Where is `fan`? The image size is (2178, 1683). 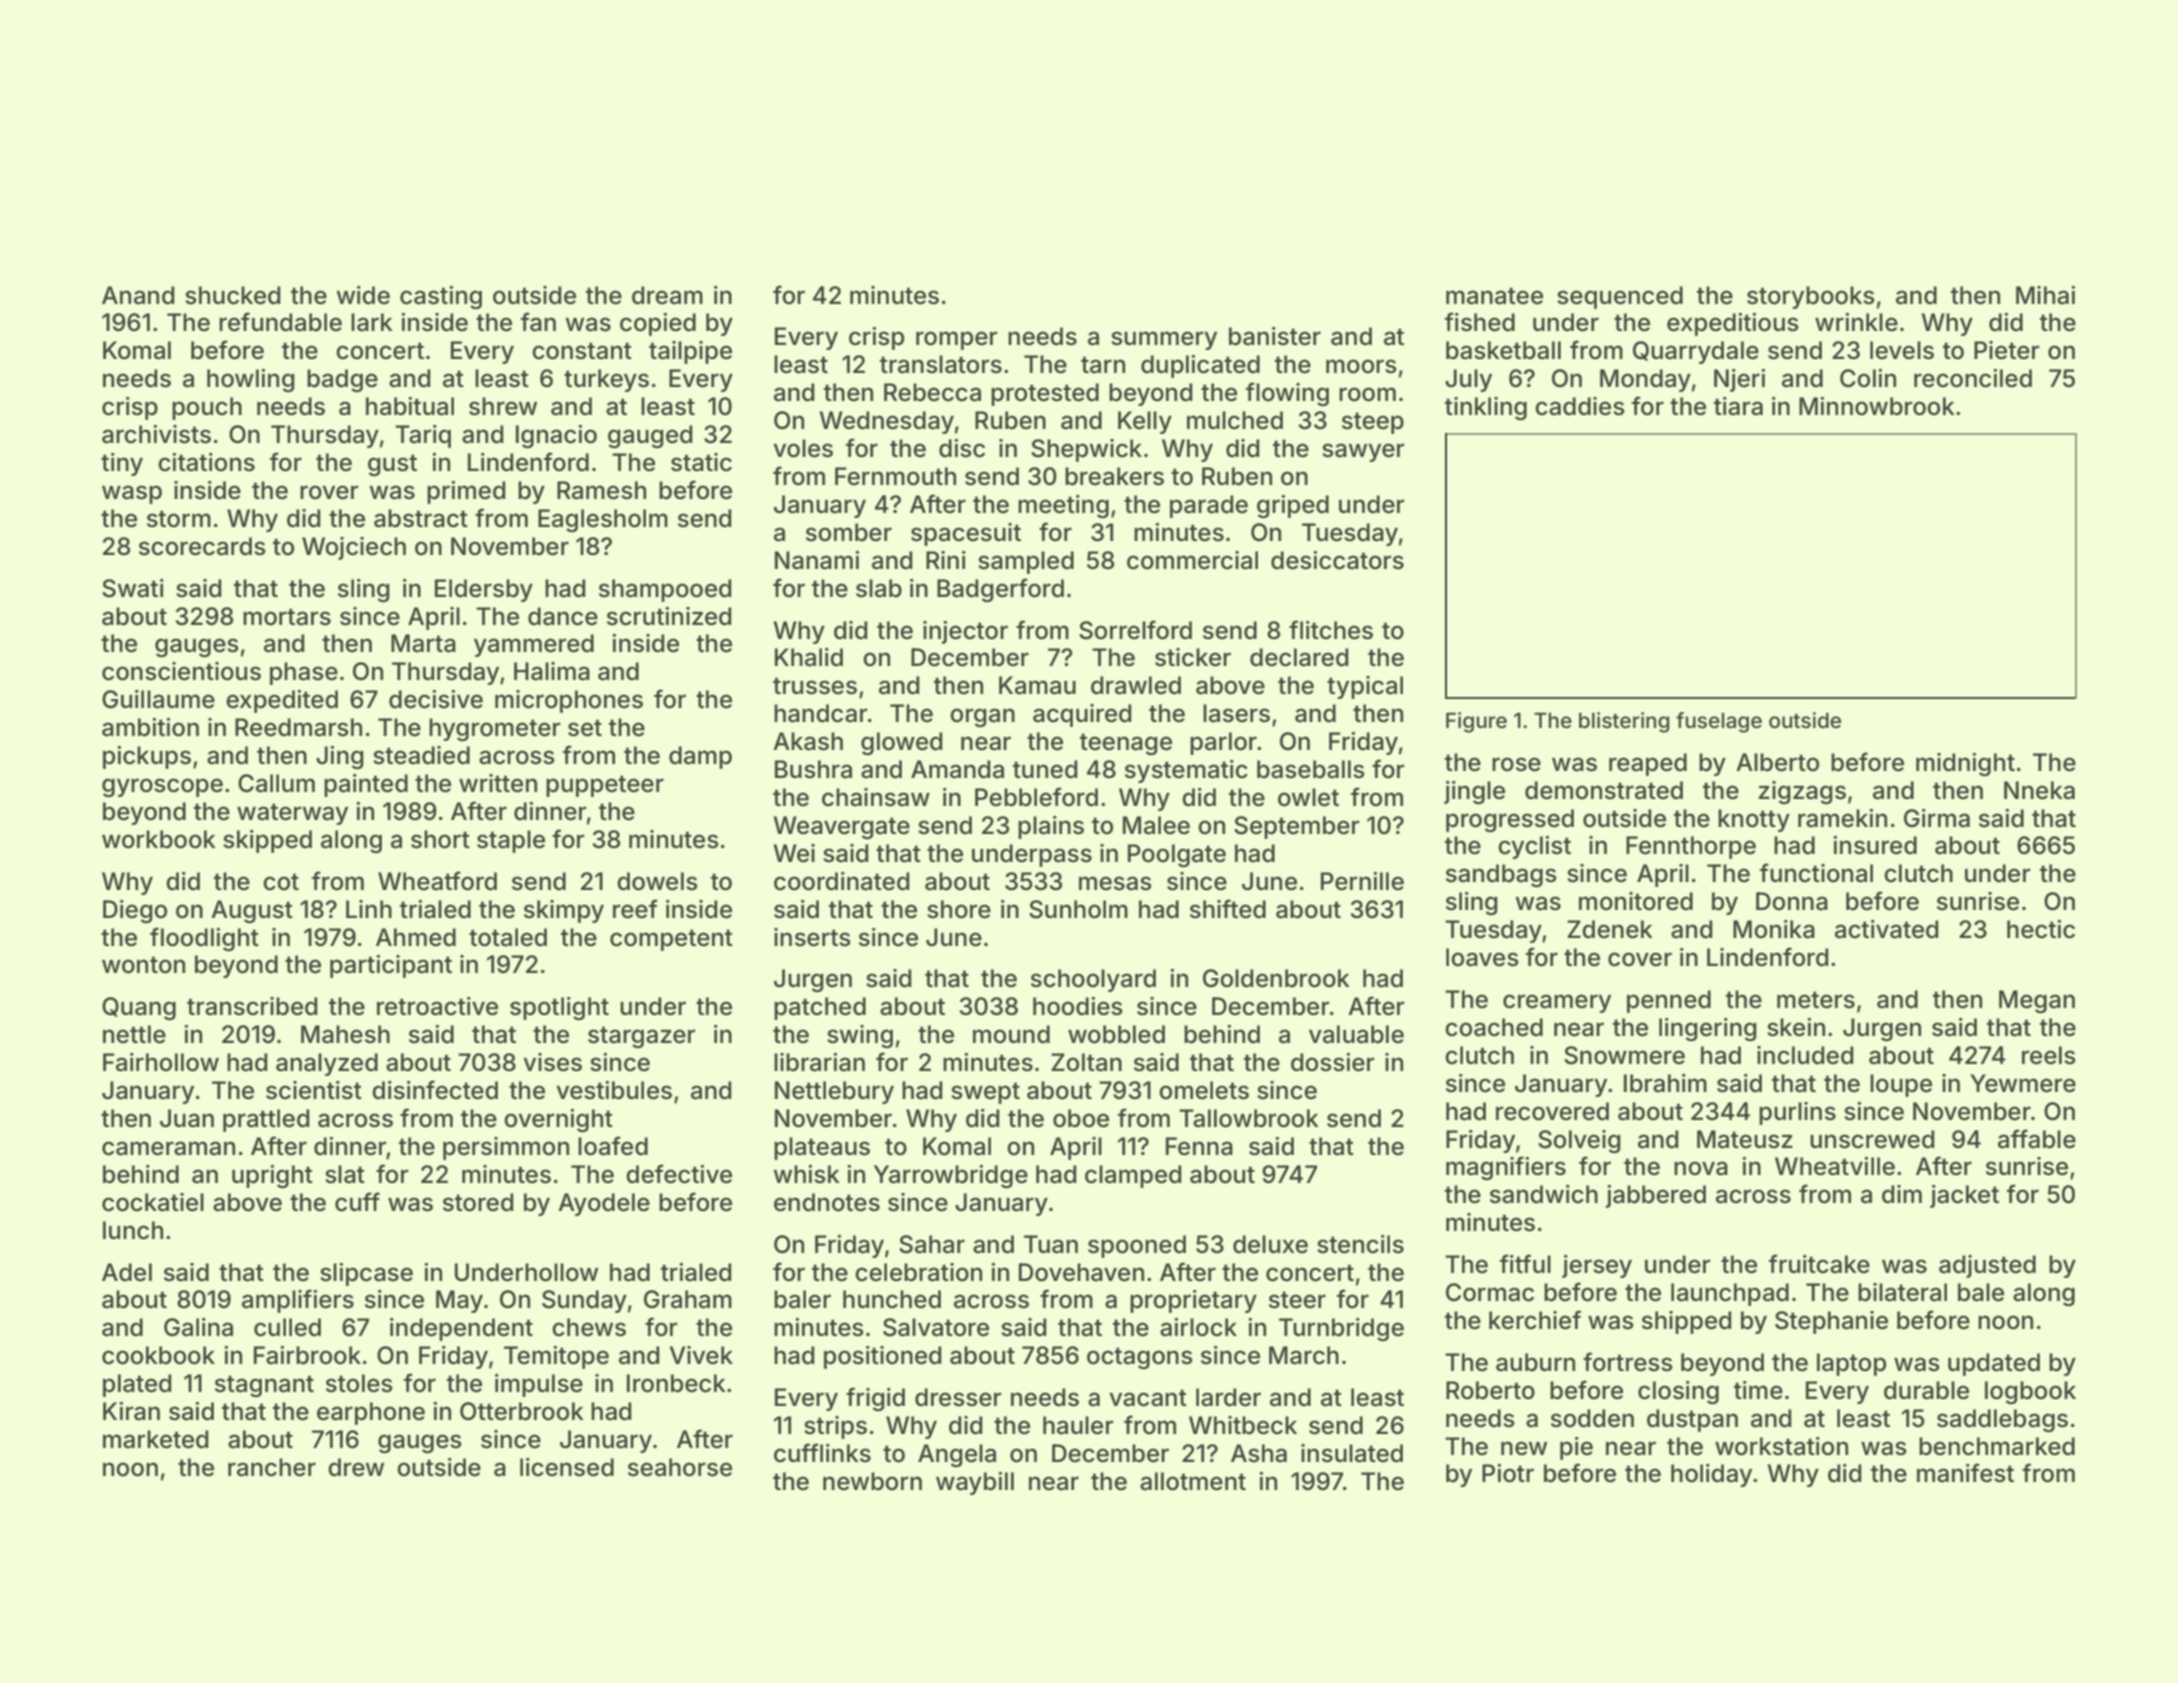 fan is located at coordinates (538, 322).
